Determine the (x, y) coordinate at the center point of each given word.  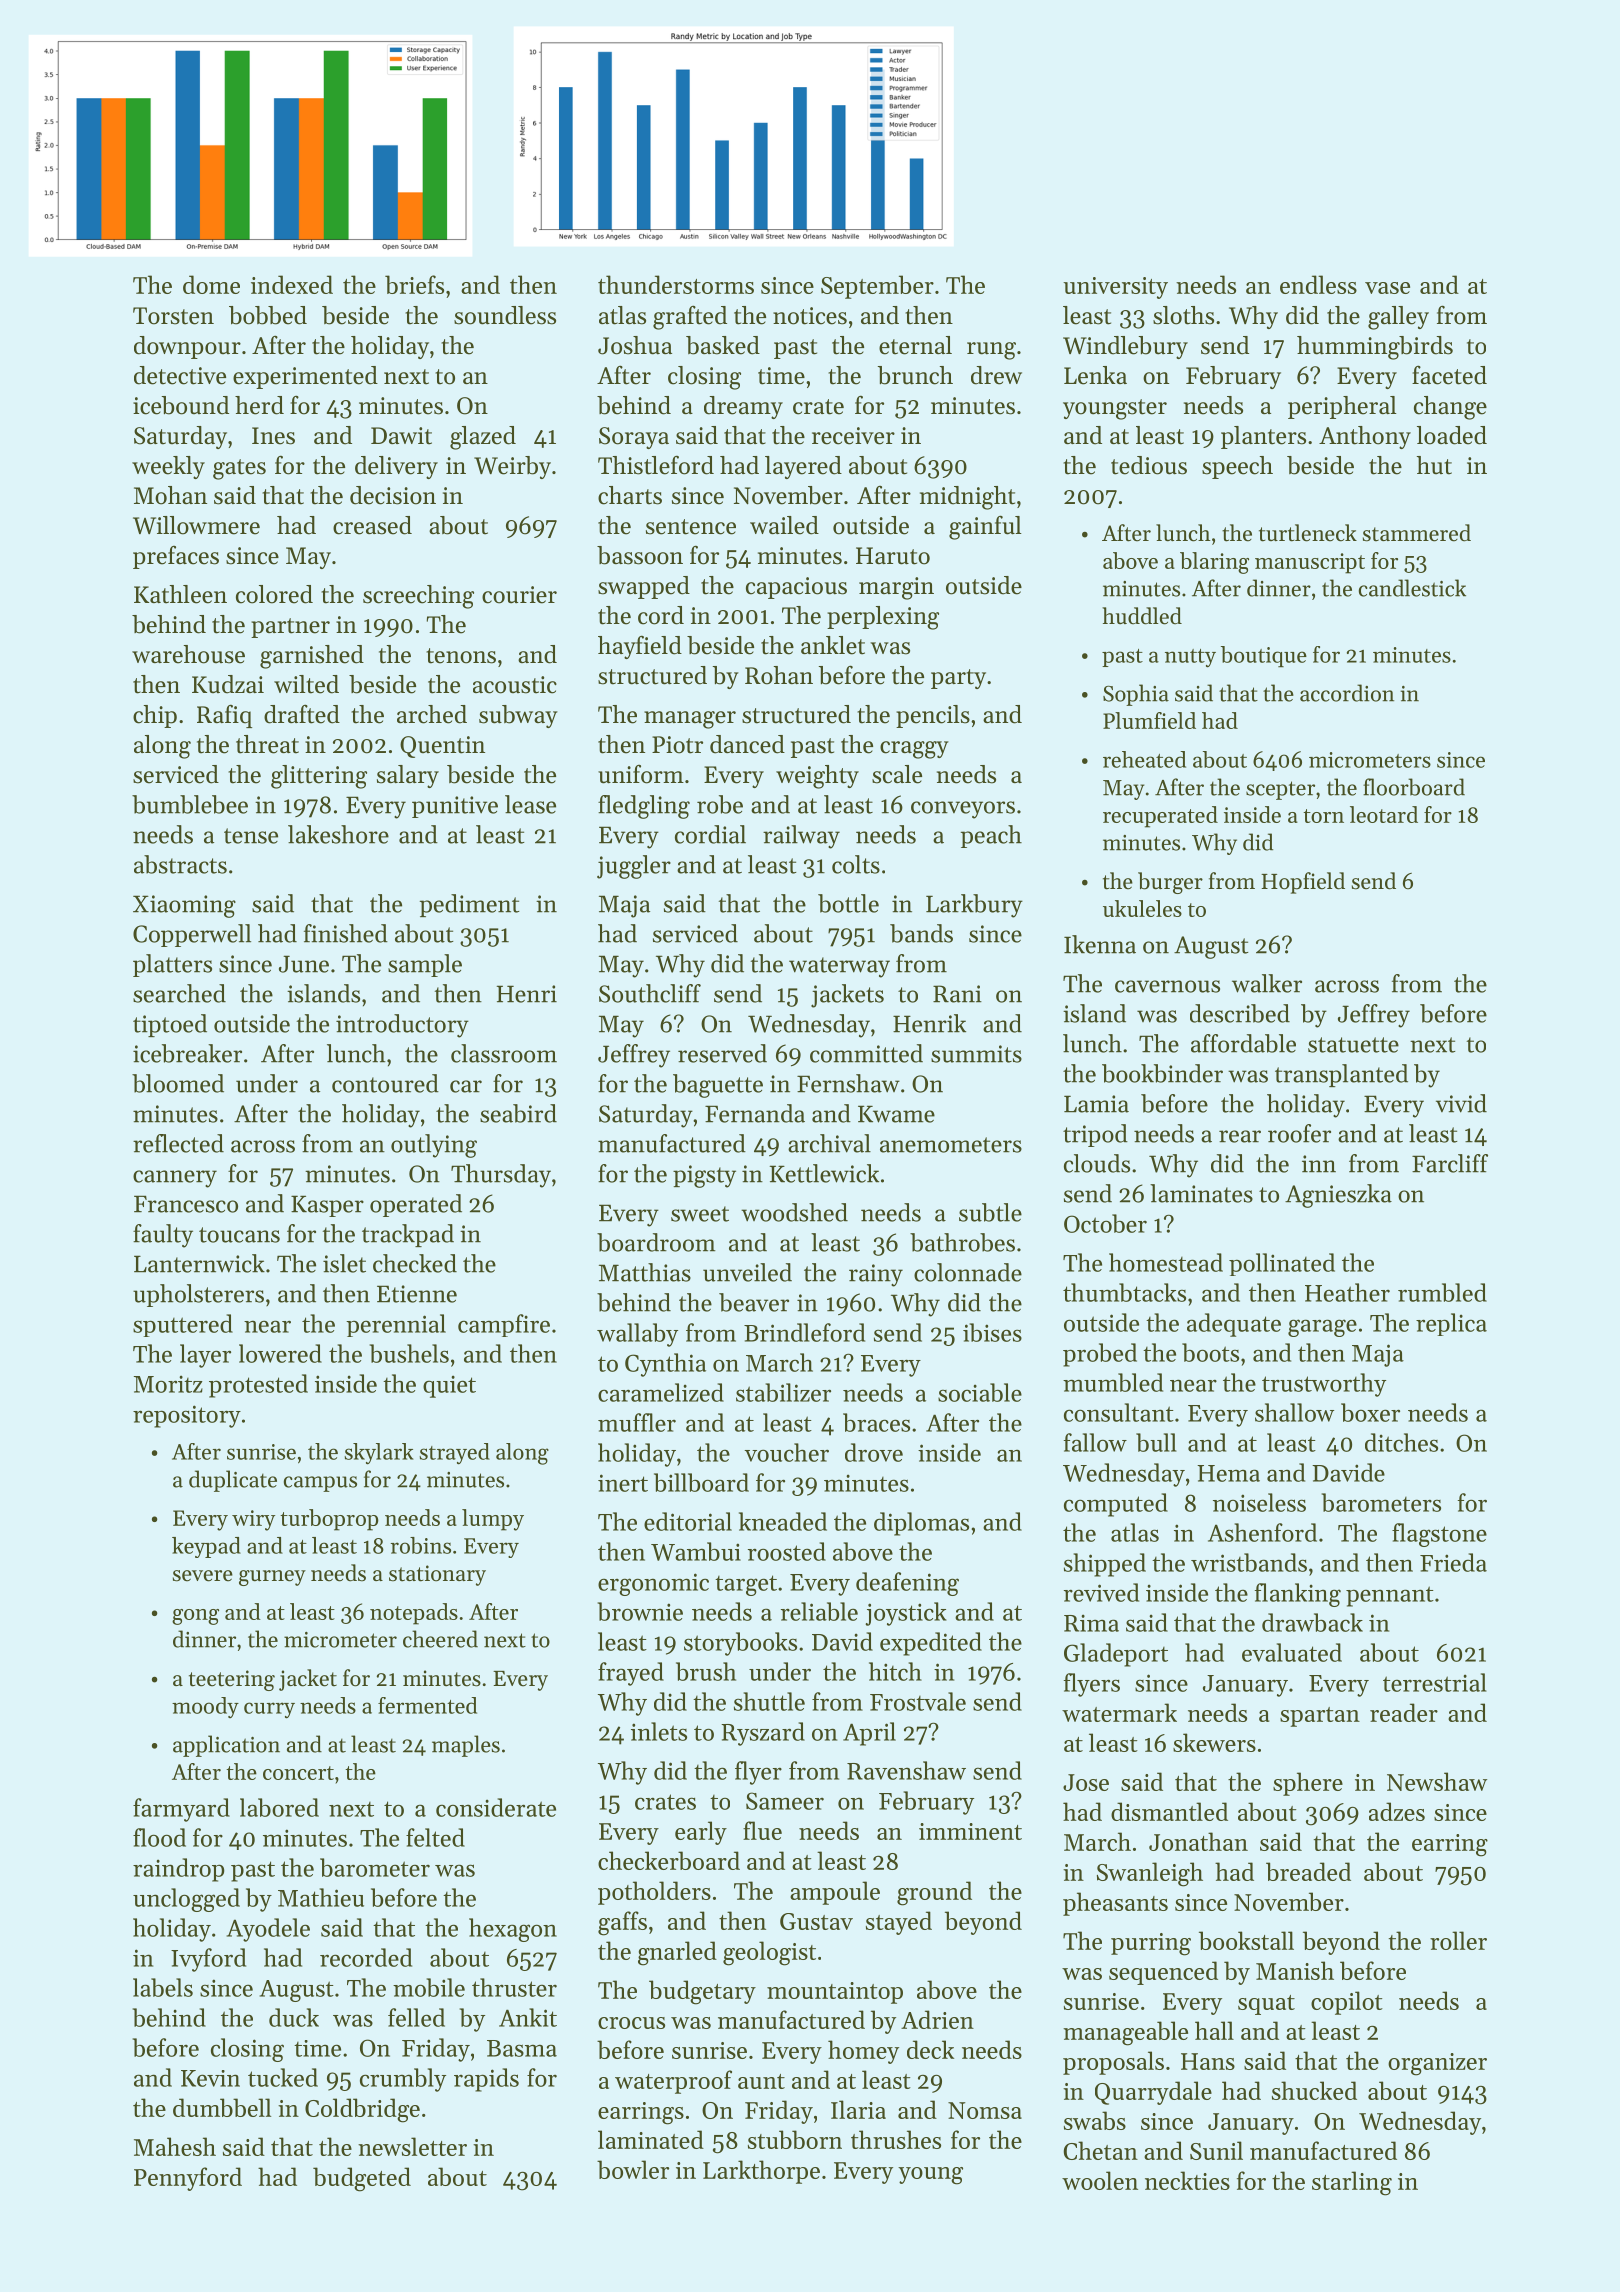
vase (1387, 288)
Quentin (442, 747)
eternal (915, 345)
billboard (701, 1482)
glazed (483, 438)
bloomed (178, 1083)
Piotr (677, 745)
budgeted (362, 2179)
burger (1170, 883)
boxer (1370, 1412)
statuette (1353, 1045)
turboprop (329, 1520)
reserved (722, 1053)
